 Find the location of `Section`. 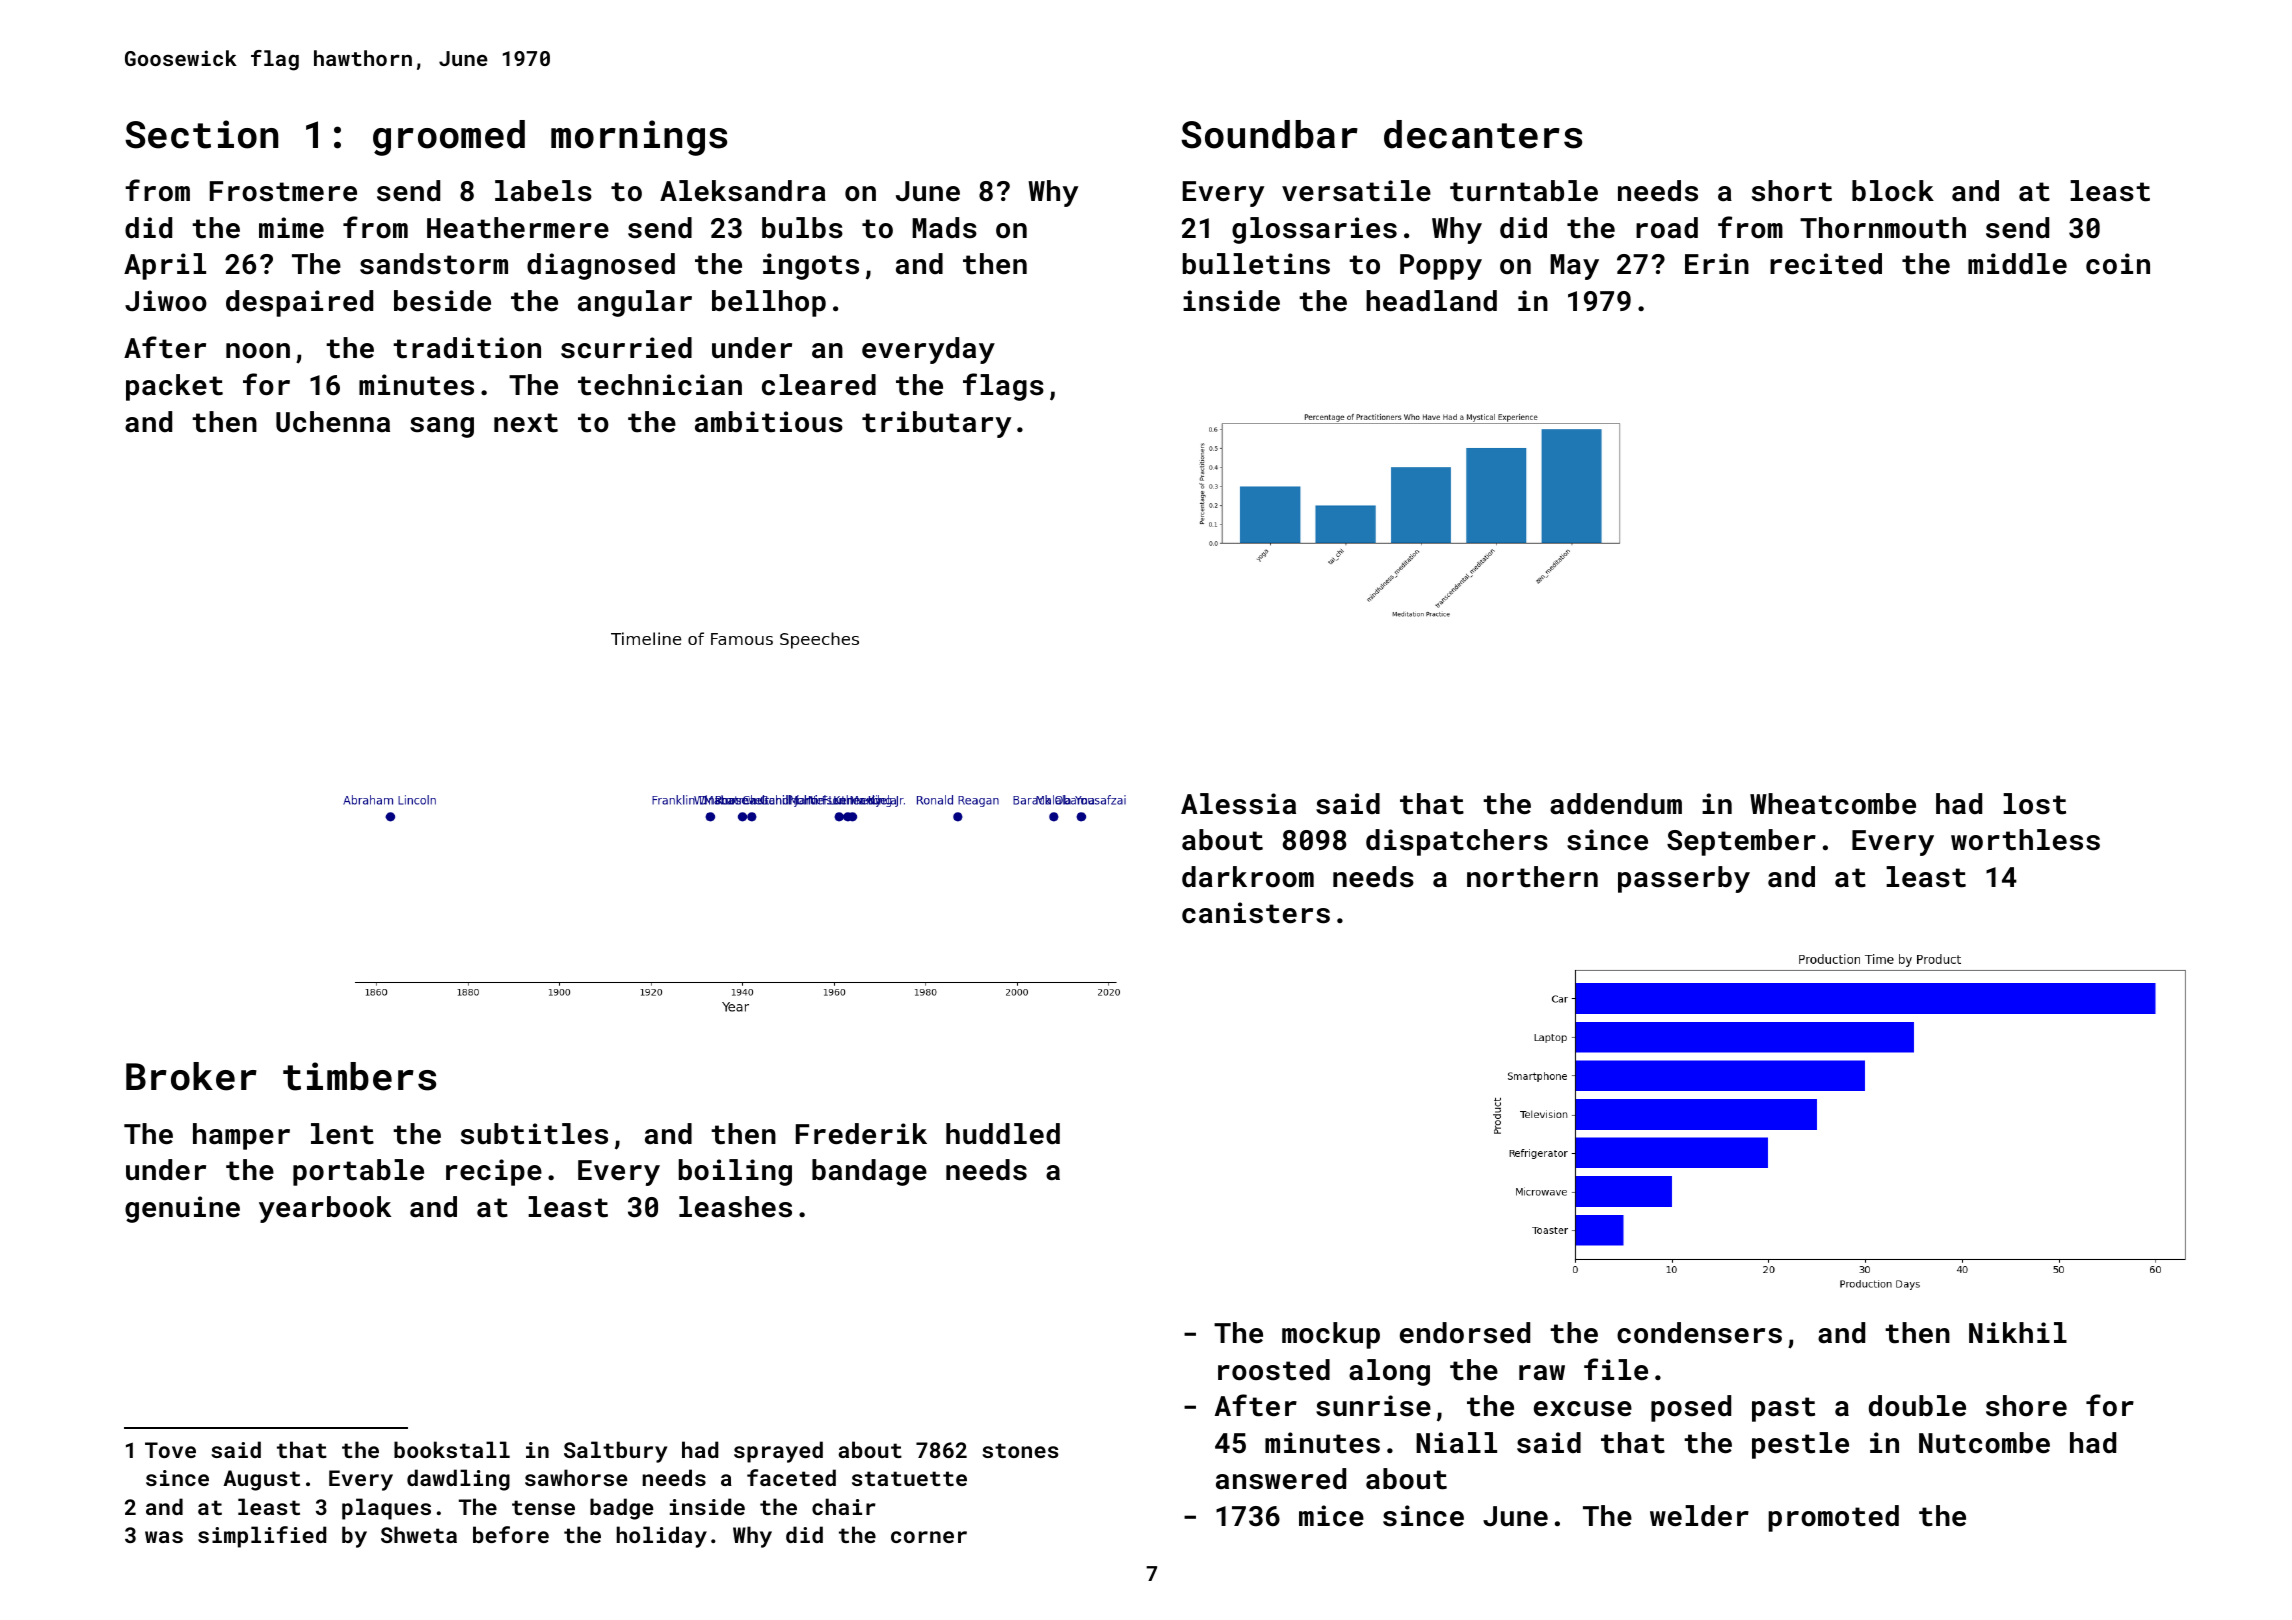

Section is located at coordinates (201, 134).
